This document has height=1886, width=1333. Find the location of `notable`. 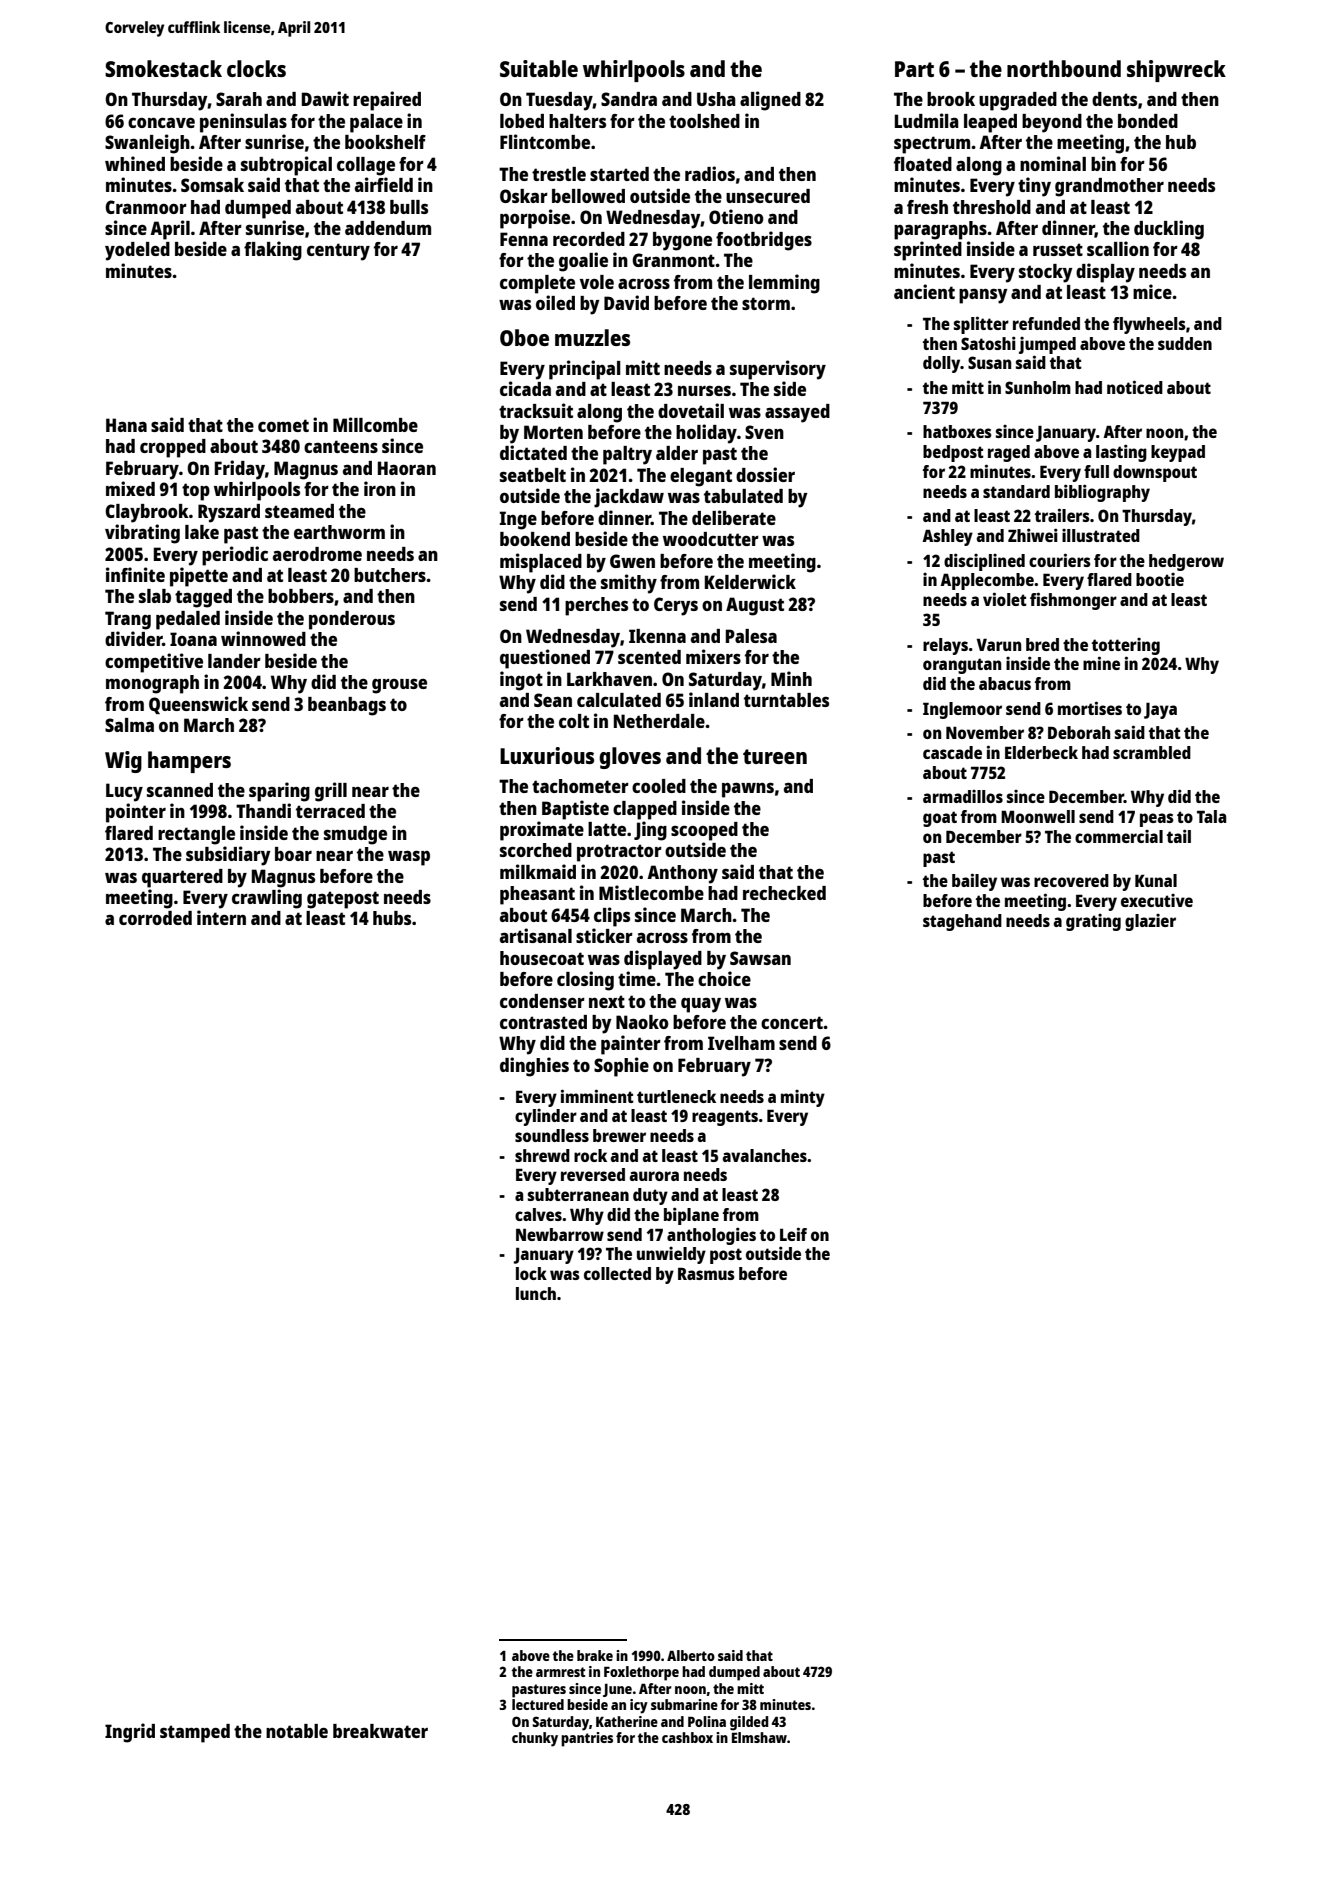

notable is located at coordinates (297, 1731).
